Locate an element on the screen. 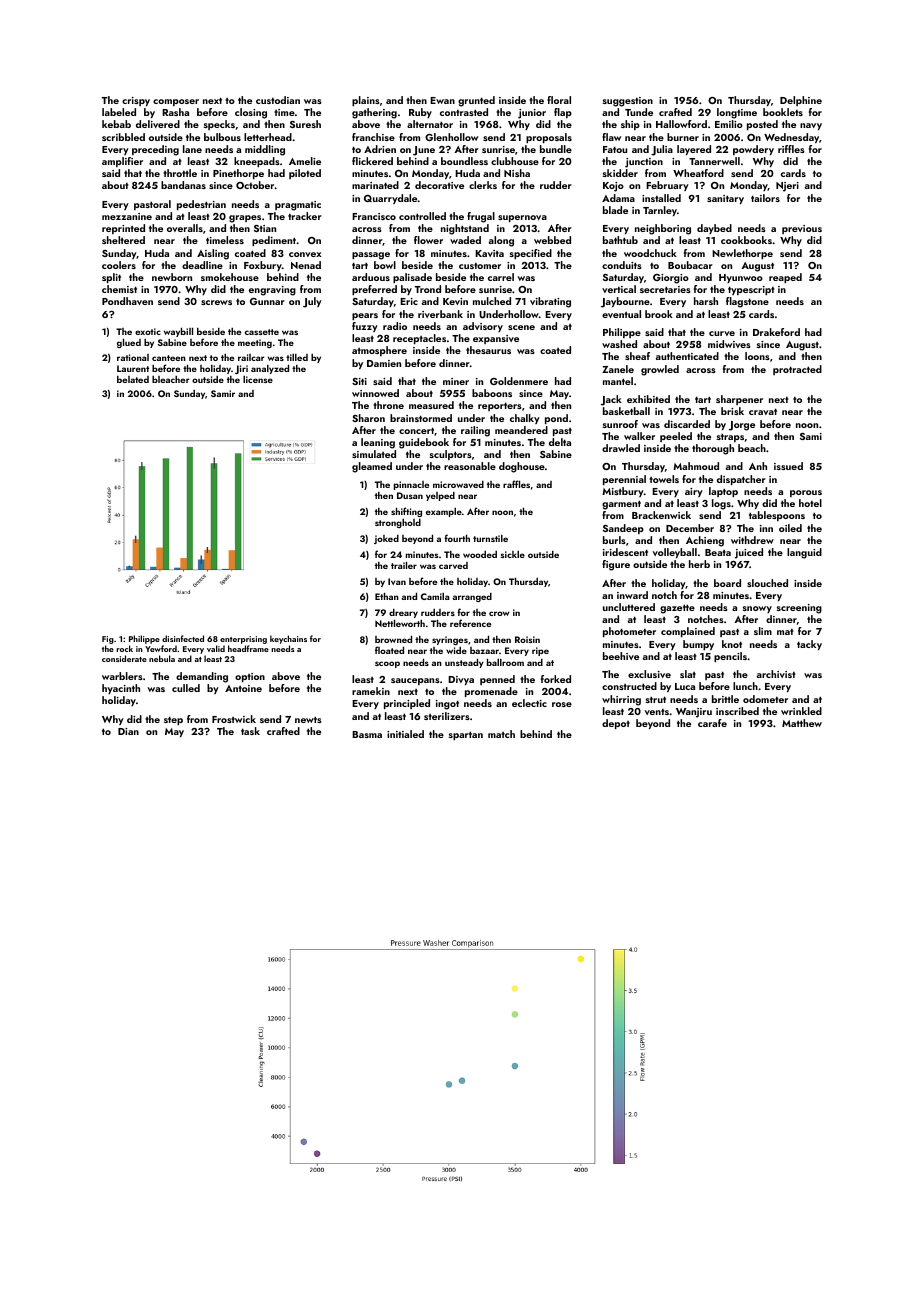 Image resolution: width=924 pixels, height=1308 pixels. raffles is located at coordinates (516, 484).
